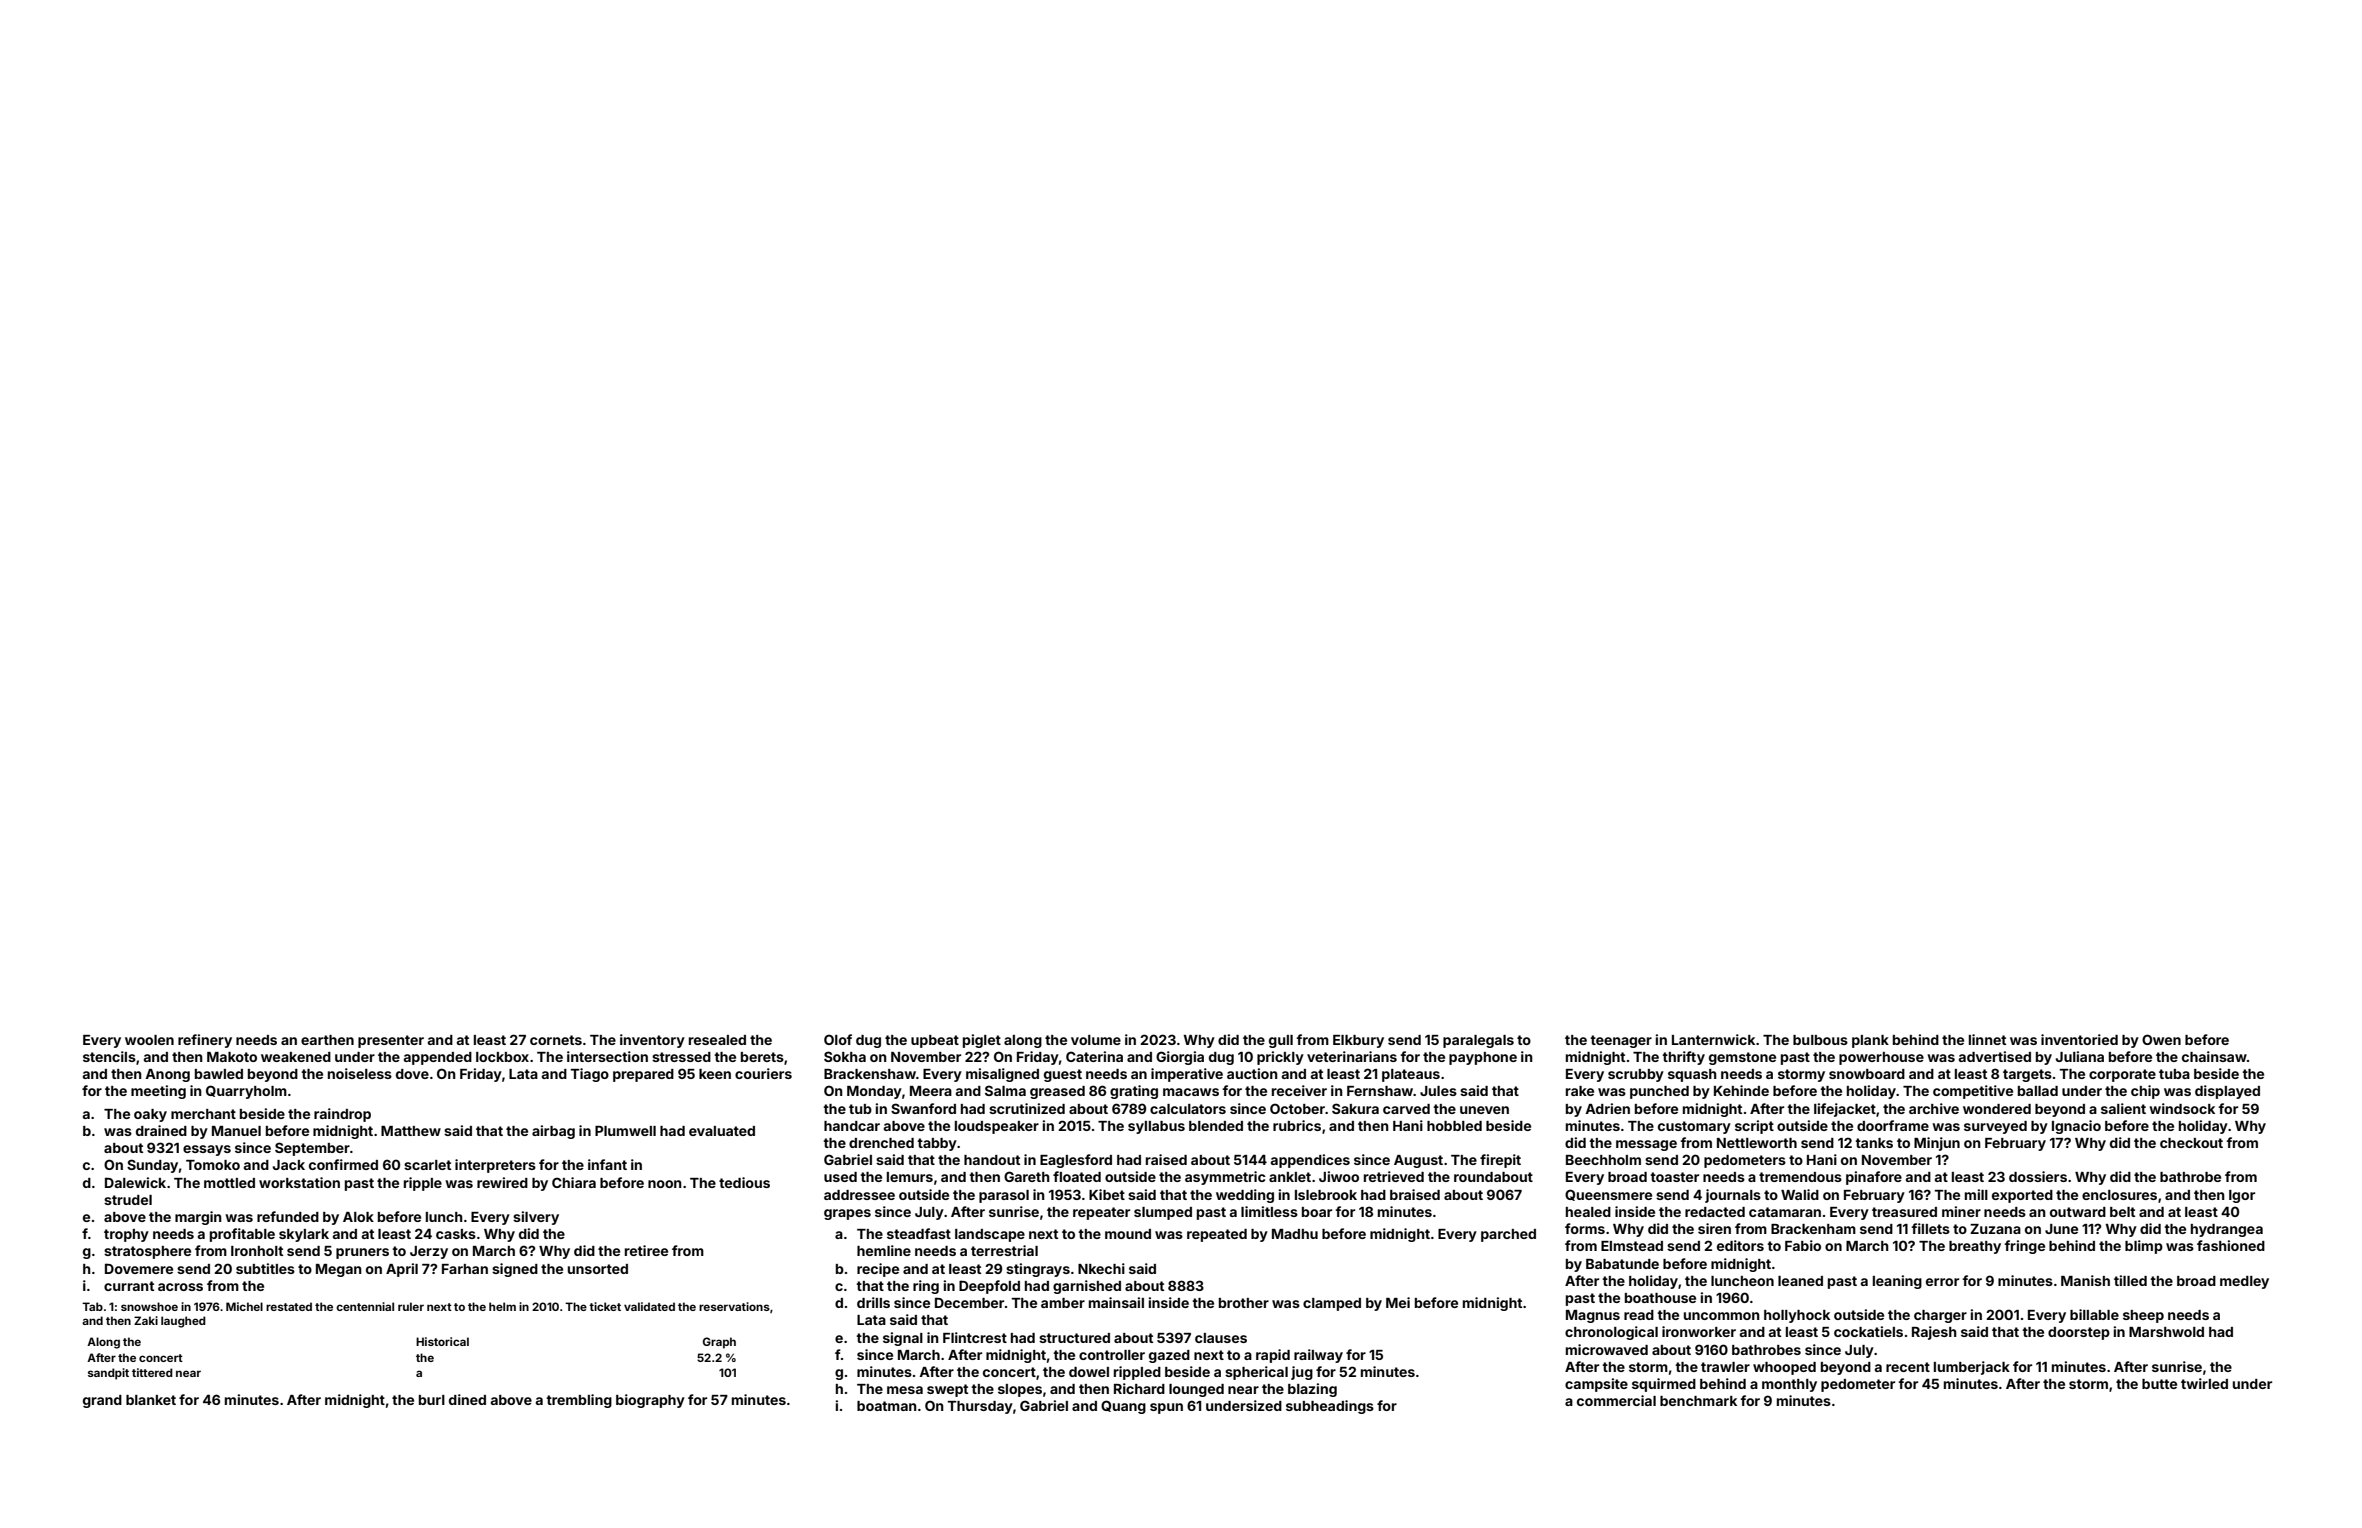  What do you see at coordinates (884, 1250) in the image?
I see `hemline` at bounding box center [884, 1250].
